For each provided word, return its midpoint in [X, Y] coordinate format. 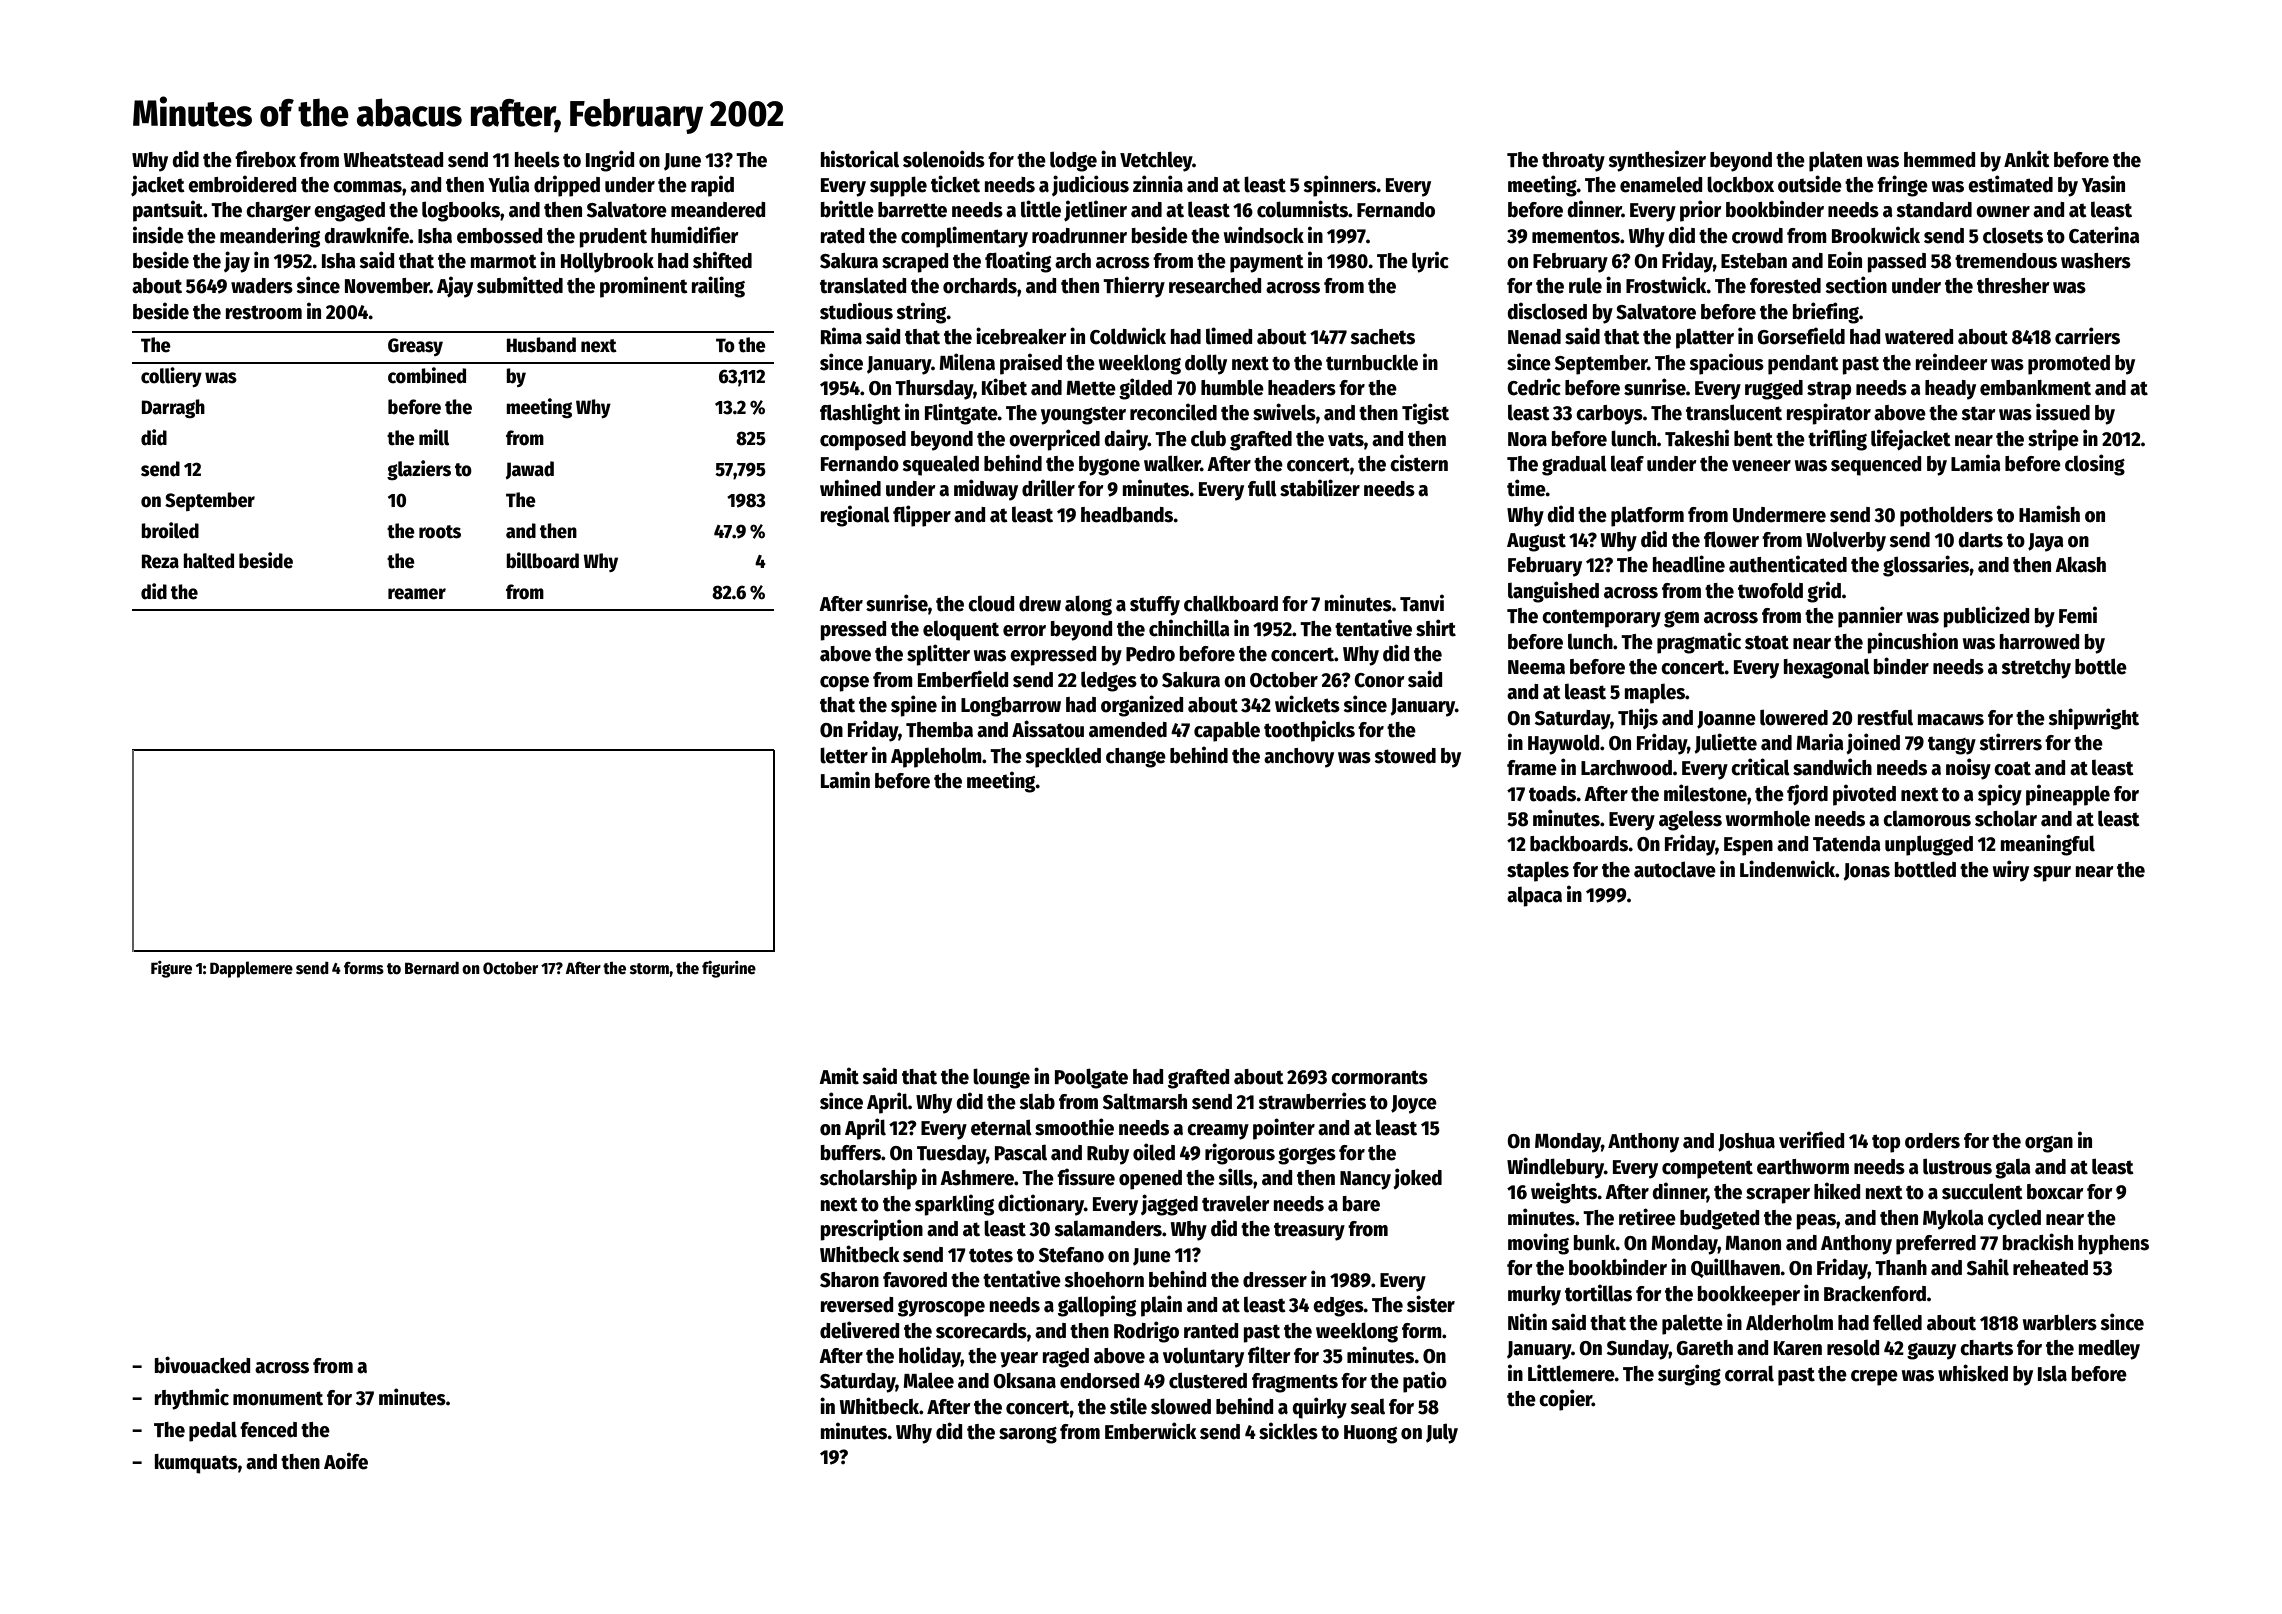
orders [1932, 1141]
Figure [171, 969]
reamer [417, 594]
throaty [1573, 162]
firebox [265, 159]
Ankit [2027, 159]
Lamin [845, 780]
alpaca [1534, 896]
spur [2052, 874]
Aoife [346, 1461]
